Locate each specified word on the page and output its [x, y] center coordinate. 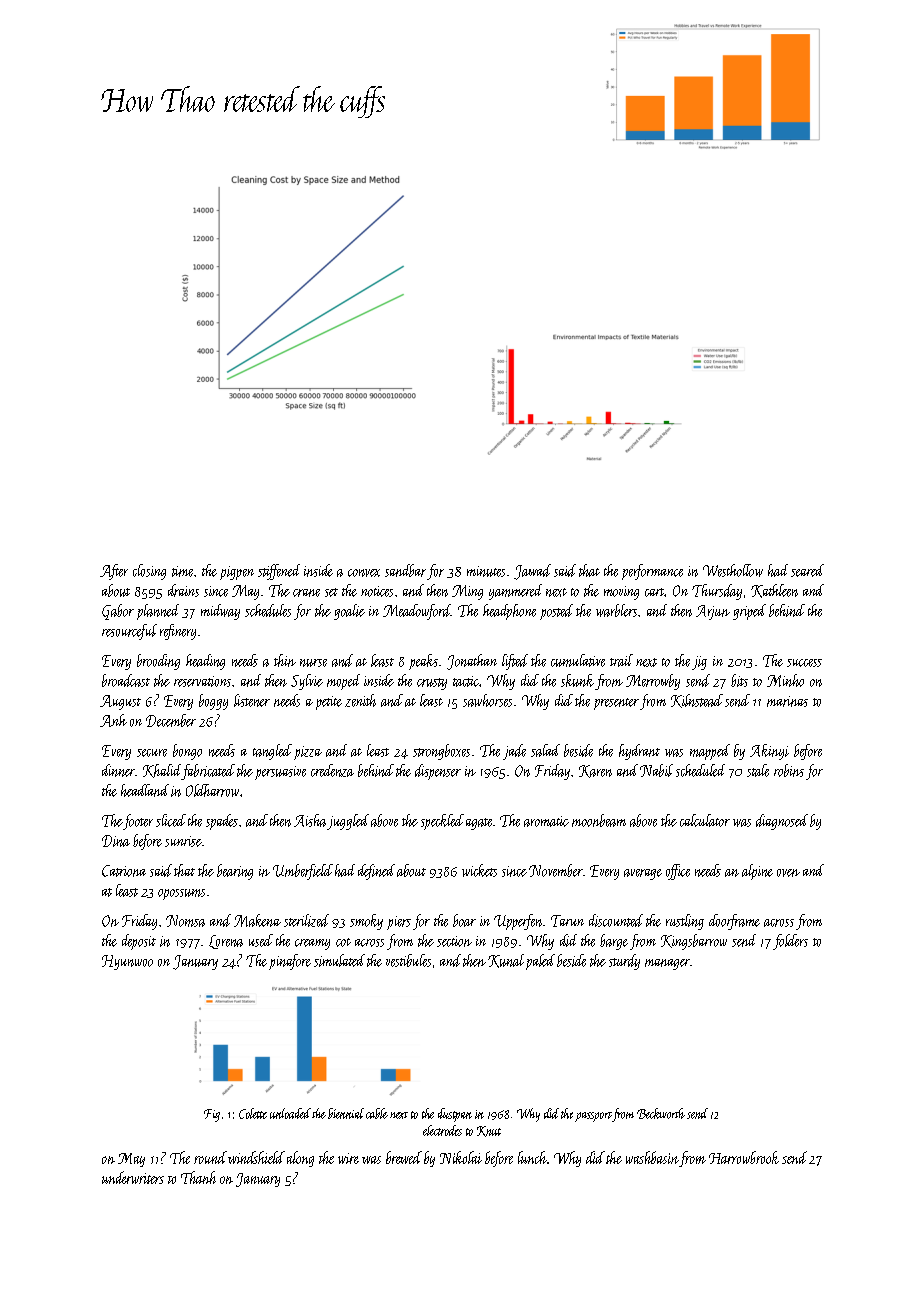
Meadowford [417, 612]
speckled [442, 822]
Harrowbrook [744, 1157]
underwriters [133, 1177]
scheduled [700, 770]
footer [138, 822]
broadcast [126, 680]
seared [807, 570]
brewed [404, 1157]
